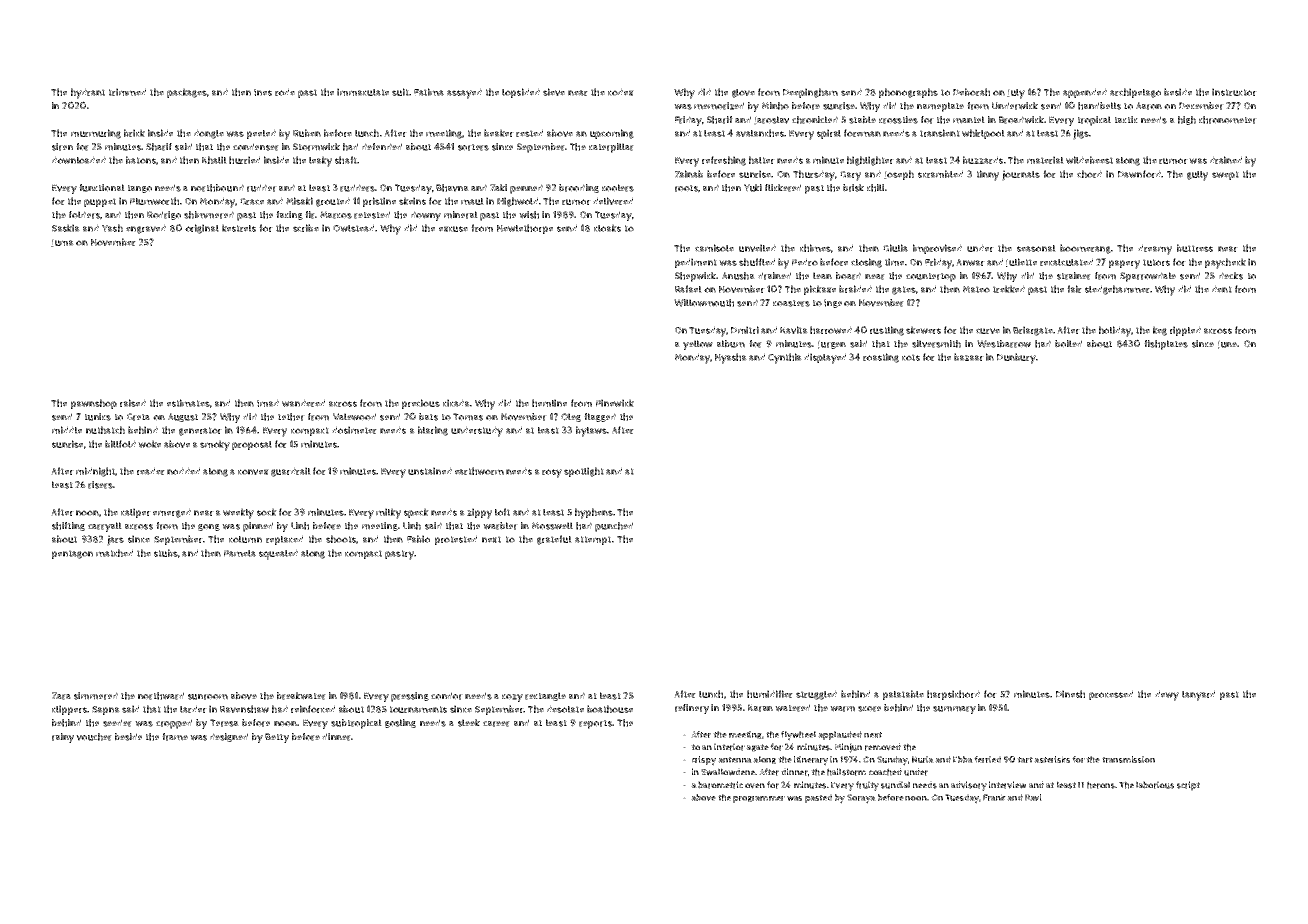 The width and height of the screenshot is (1308, 924). What do you see at coordinates (1227, 344) in the screenshot?
I see `June` at bounding box center [1227, 344].
